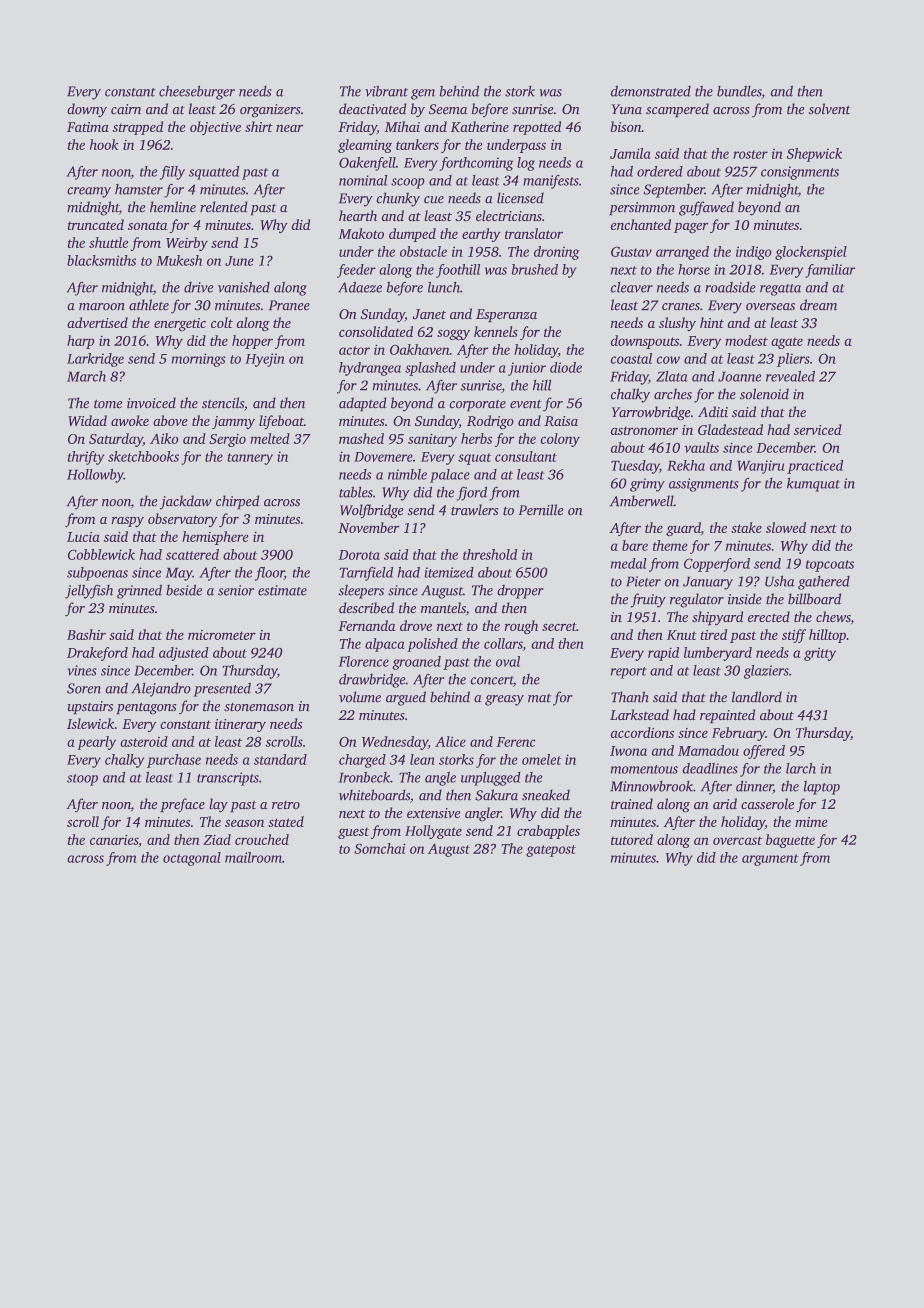  I want to click on cheeseburger, so click(197, 92).
